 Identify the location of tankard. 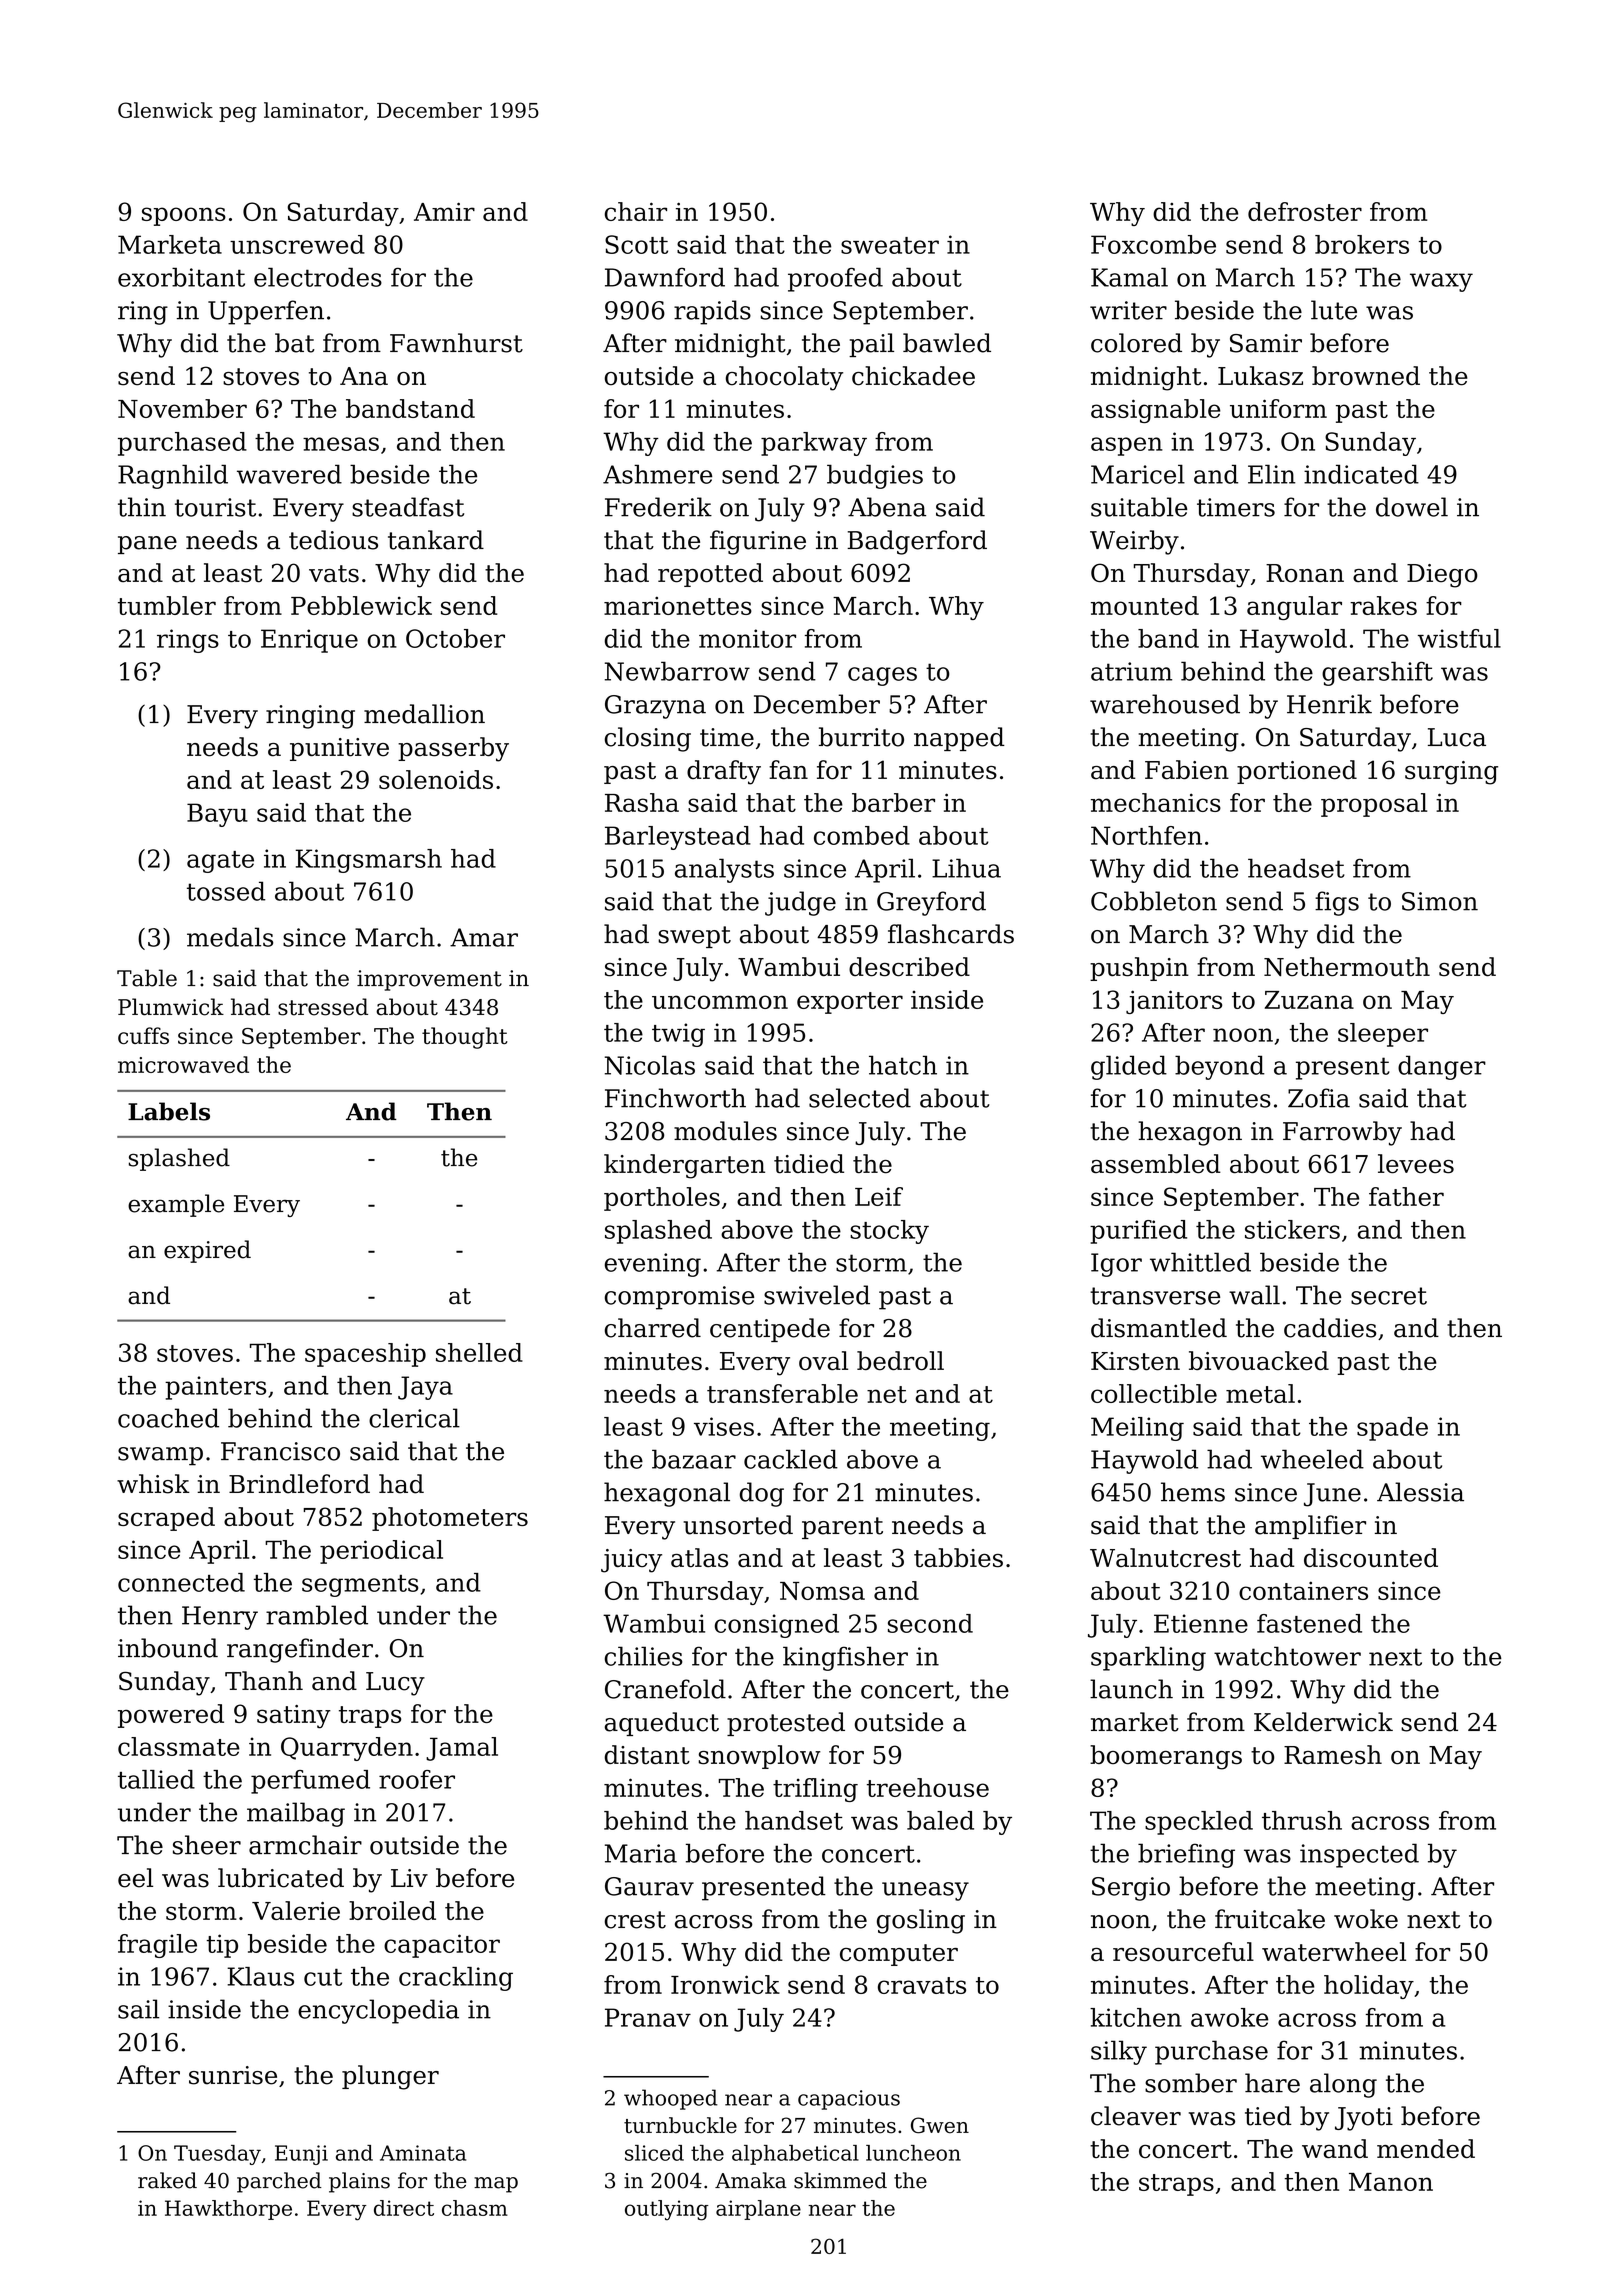
(436, 540).
